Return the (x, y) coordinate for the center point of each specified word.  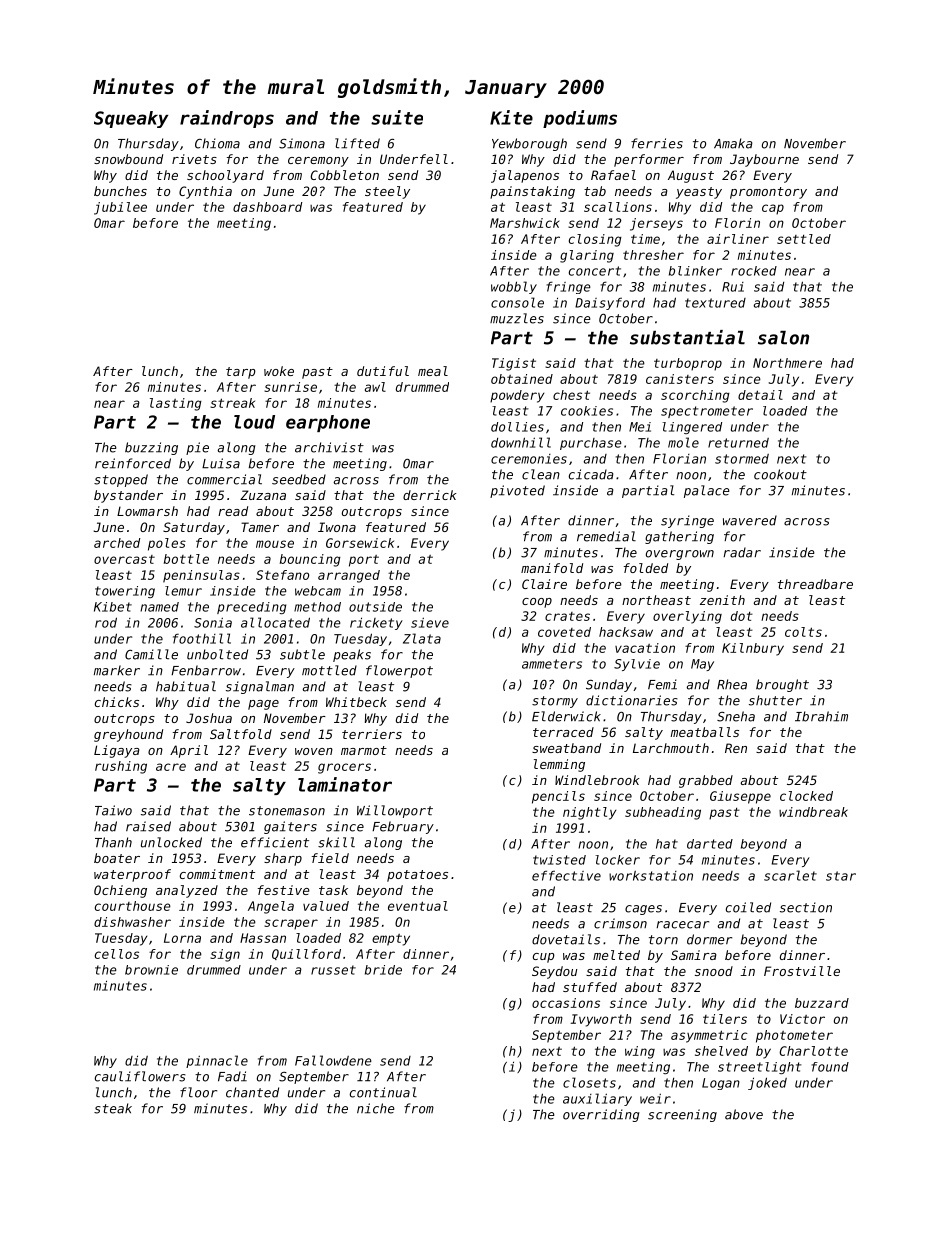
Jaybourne (764, 160)
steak (113, 1108)
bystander (128, 496)
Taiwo (113, 810)
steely (387, 192)
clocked (806, 796)
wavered (750, 520)
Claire (544, 584)
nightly (589, 813)
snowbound (128, 159)
